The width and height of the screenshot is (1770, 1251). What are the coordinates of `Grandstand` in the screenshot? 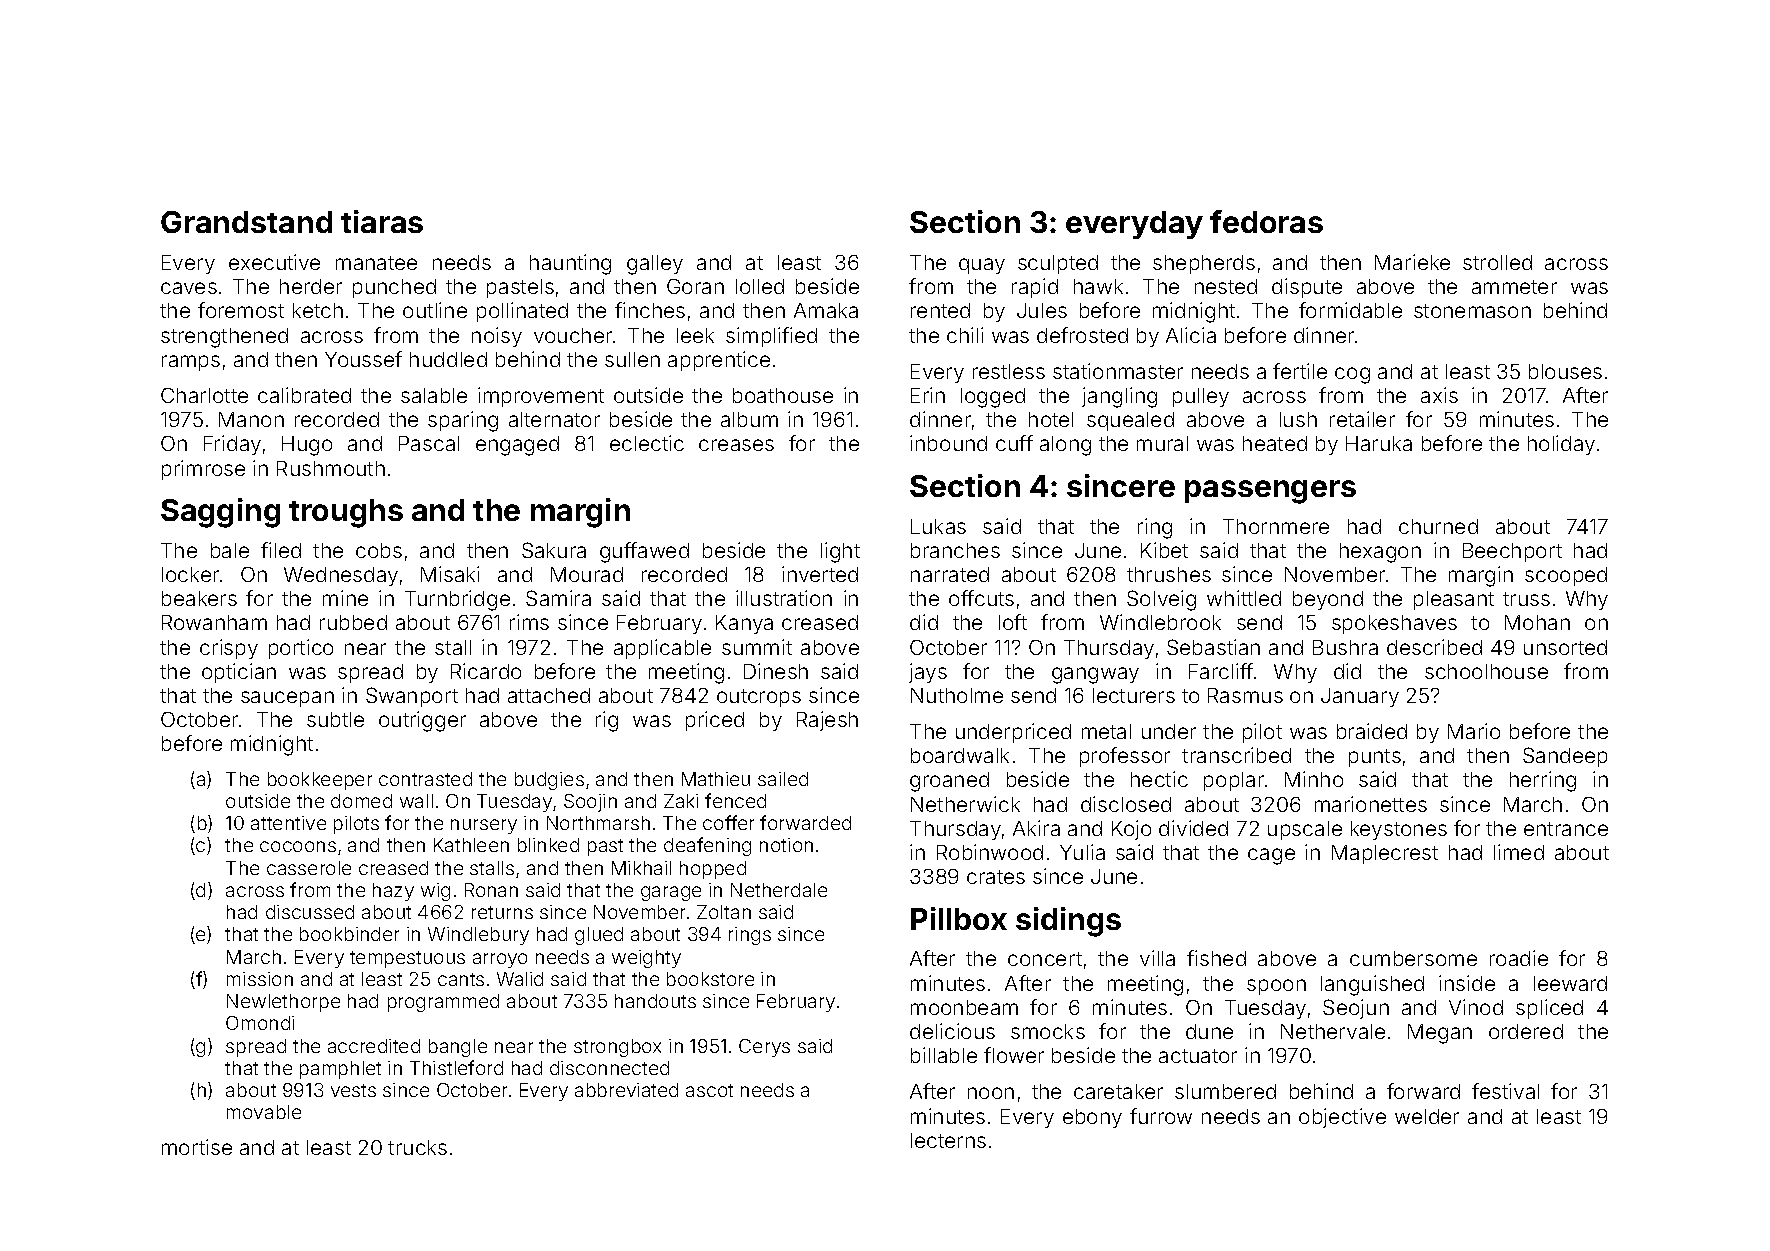 It's located at (246, 222).
